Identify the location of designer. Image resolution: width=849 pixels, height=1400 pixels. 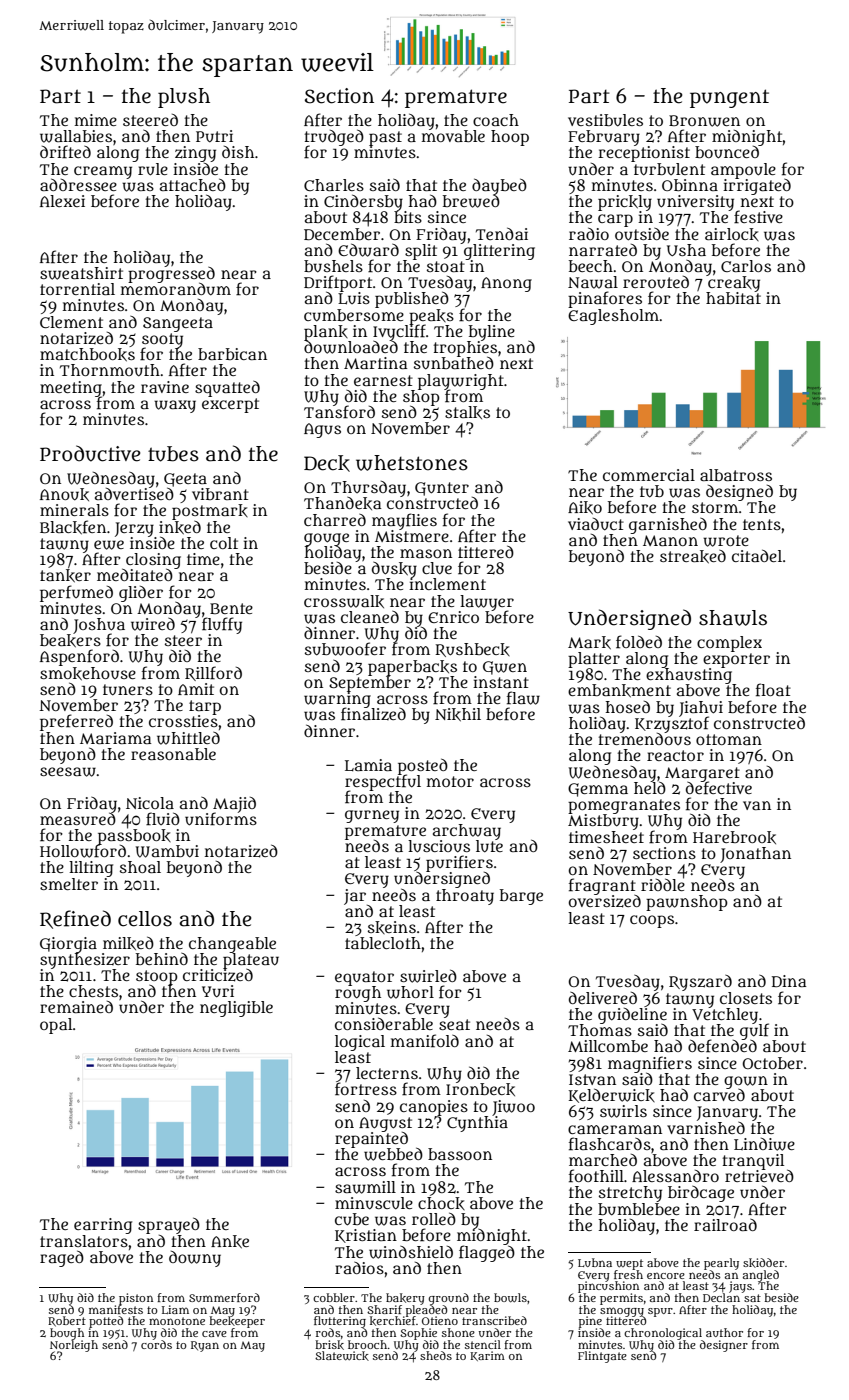
(724, 1346).
